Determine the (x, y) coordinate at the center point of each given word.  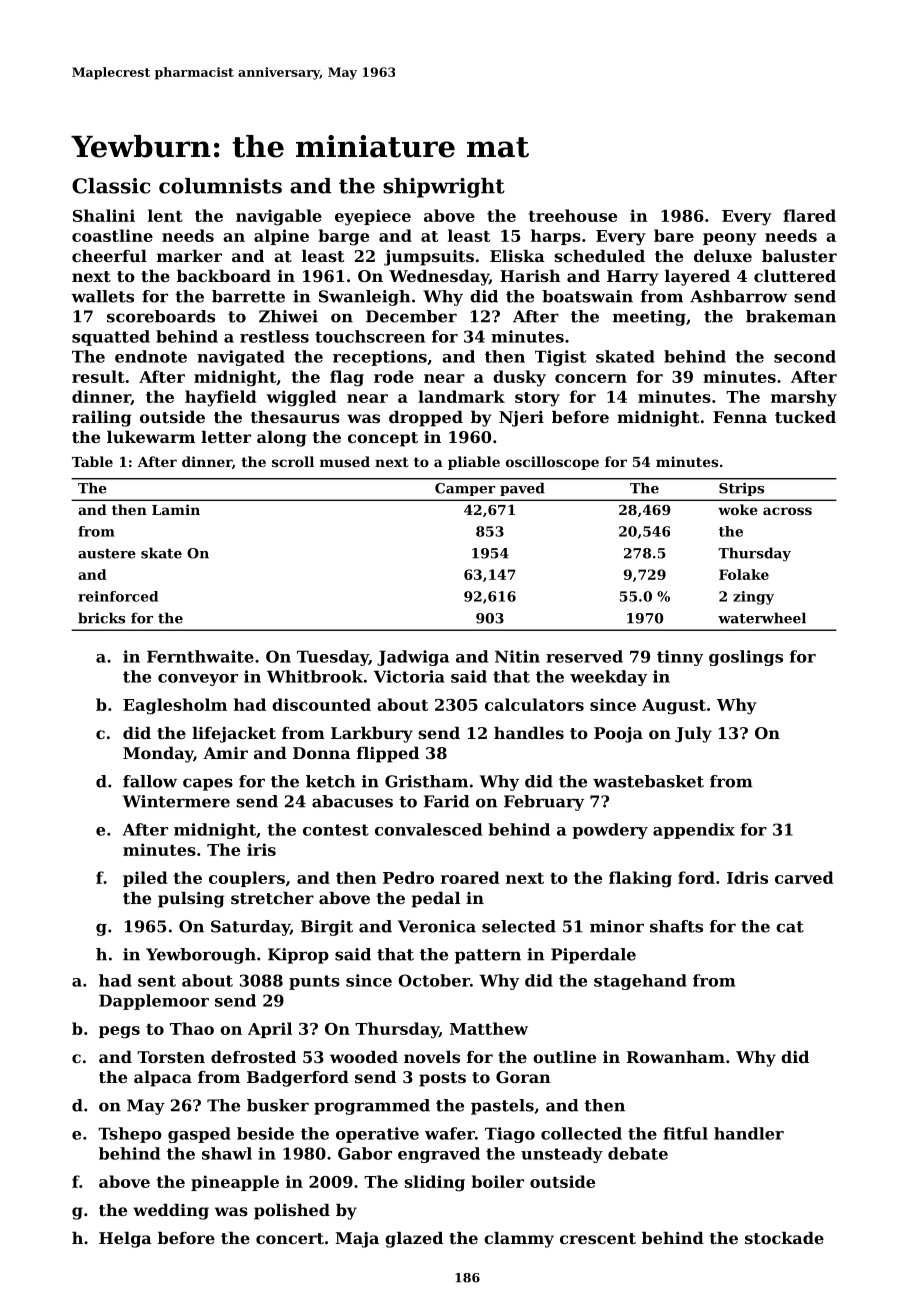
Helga (125, 1240)
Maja (357, 1240)
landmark (461, 396)
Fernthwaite (200, 656)
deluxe (723, 256)
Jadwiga (413, 658)
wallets (102, 296)
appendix (694, 831)
